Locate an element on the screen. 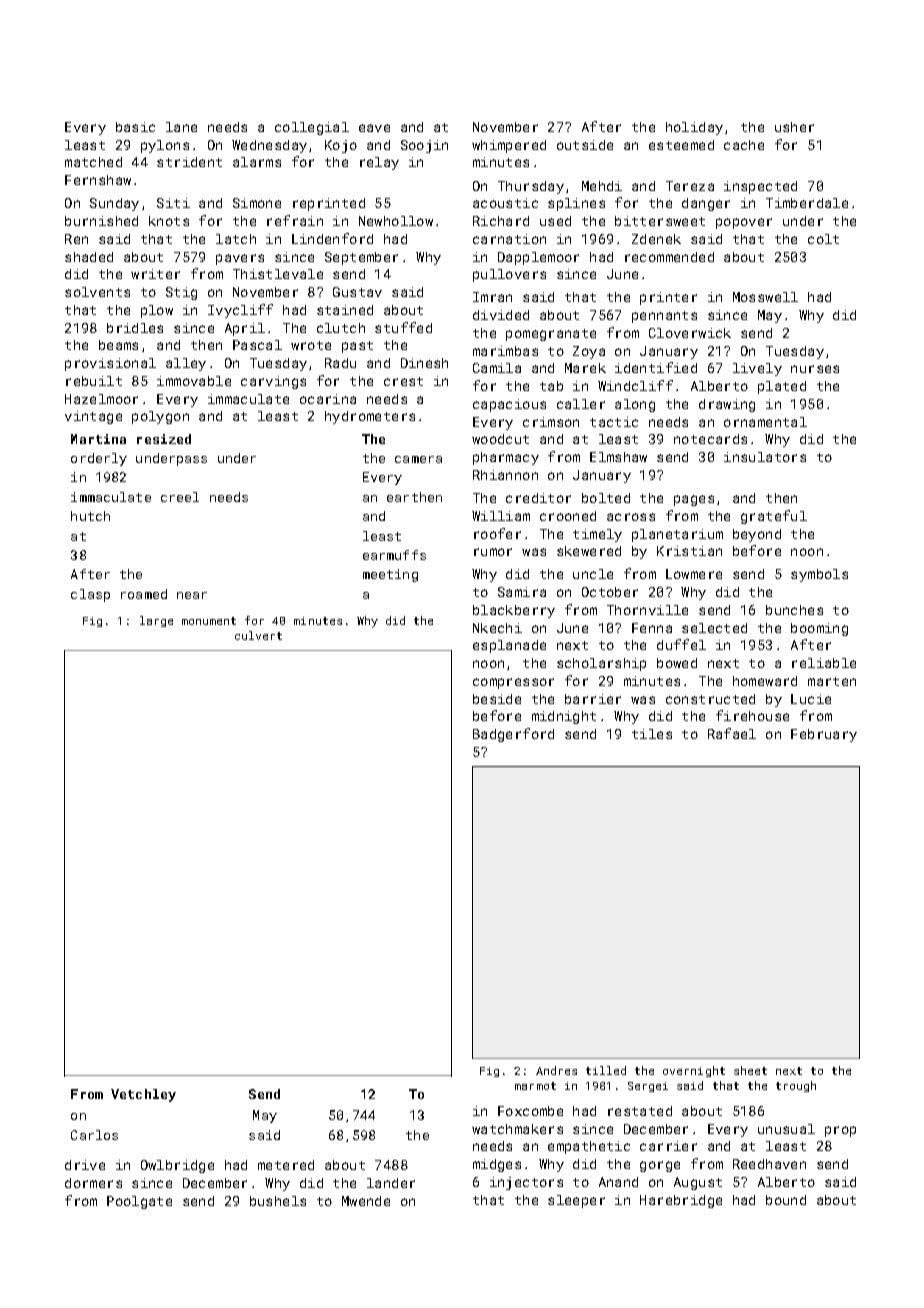 Image resolution: width=924 pixels, height=1308 pixels. camera is located at coordinates (418, 459).
